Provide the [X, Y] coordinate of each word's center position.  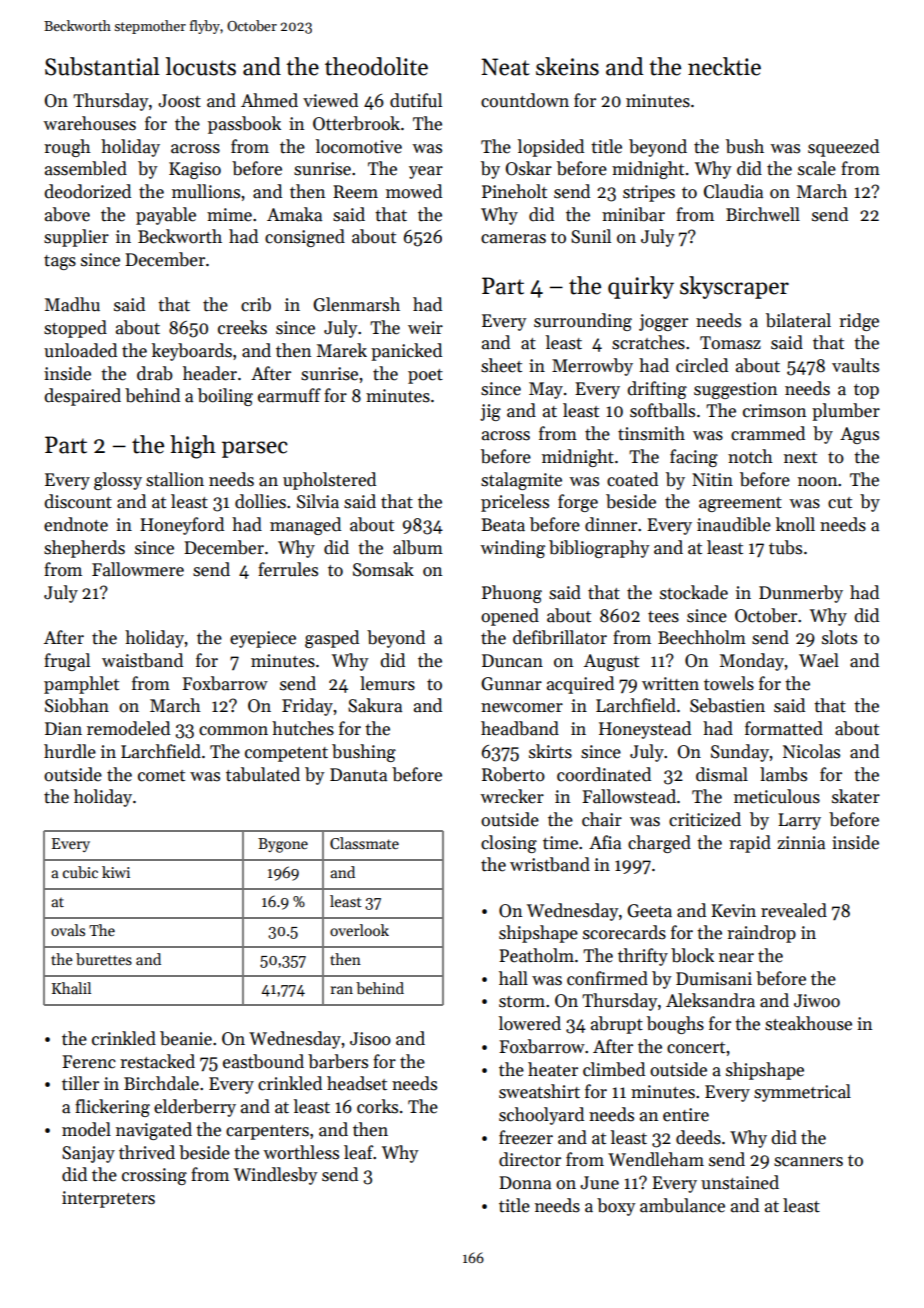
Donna [525, 1183]
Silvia [318, 501]
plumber [846, 412]
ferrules [288, 569]
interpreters [108, 1199]
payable [166, 216]
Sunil [591, 236]
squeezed [843, 148]
